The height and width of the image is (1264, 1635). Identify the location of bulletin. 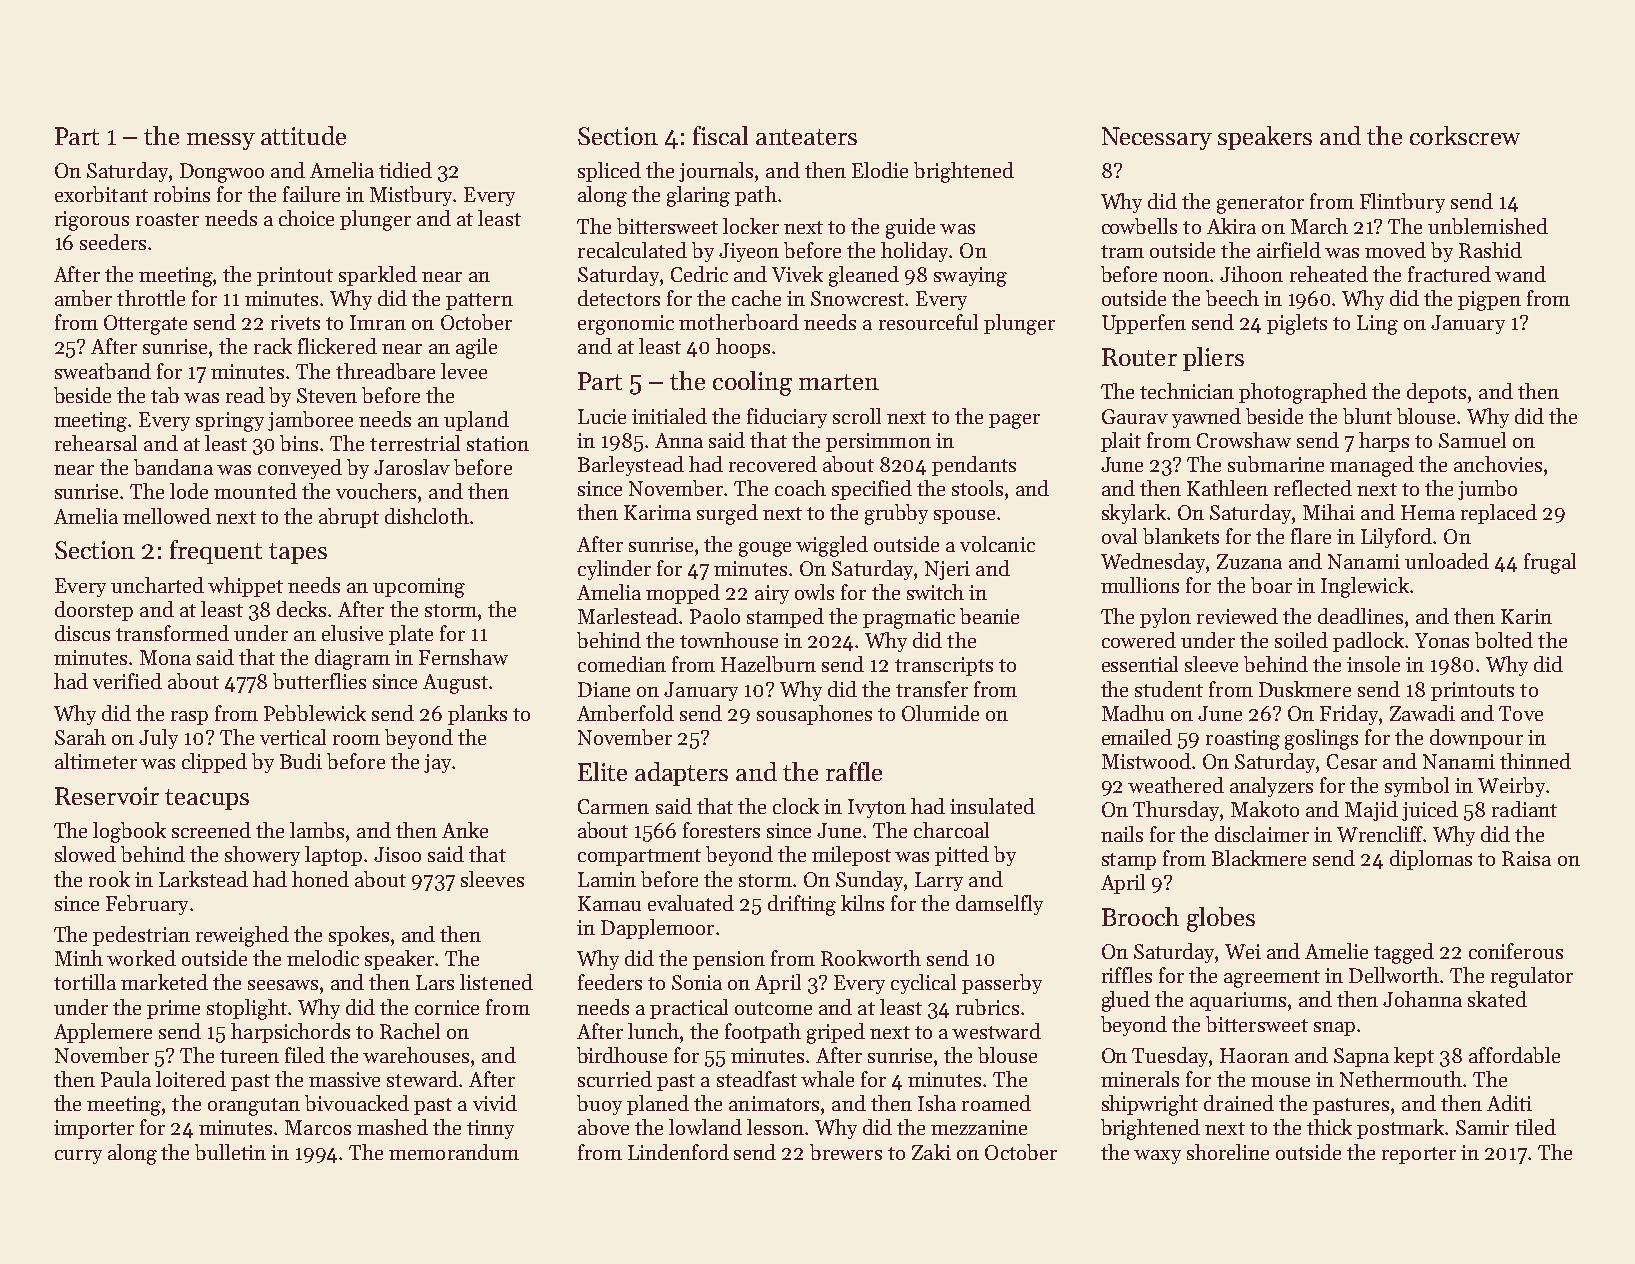
(230, 1152).
